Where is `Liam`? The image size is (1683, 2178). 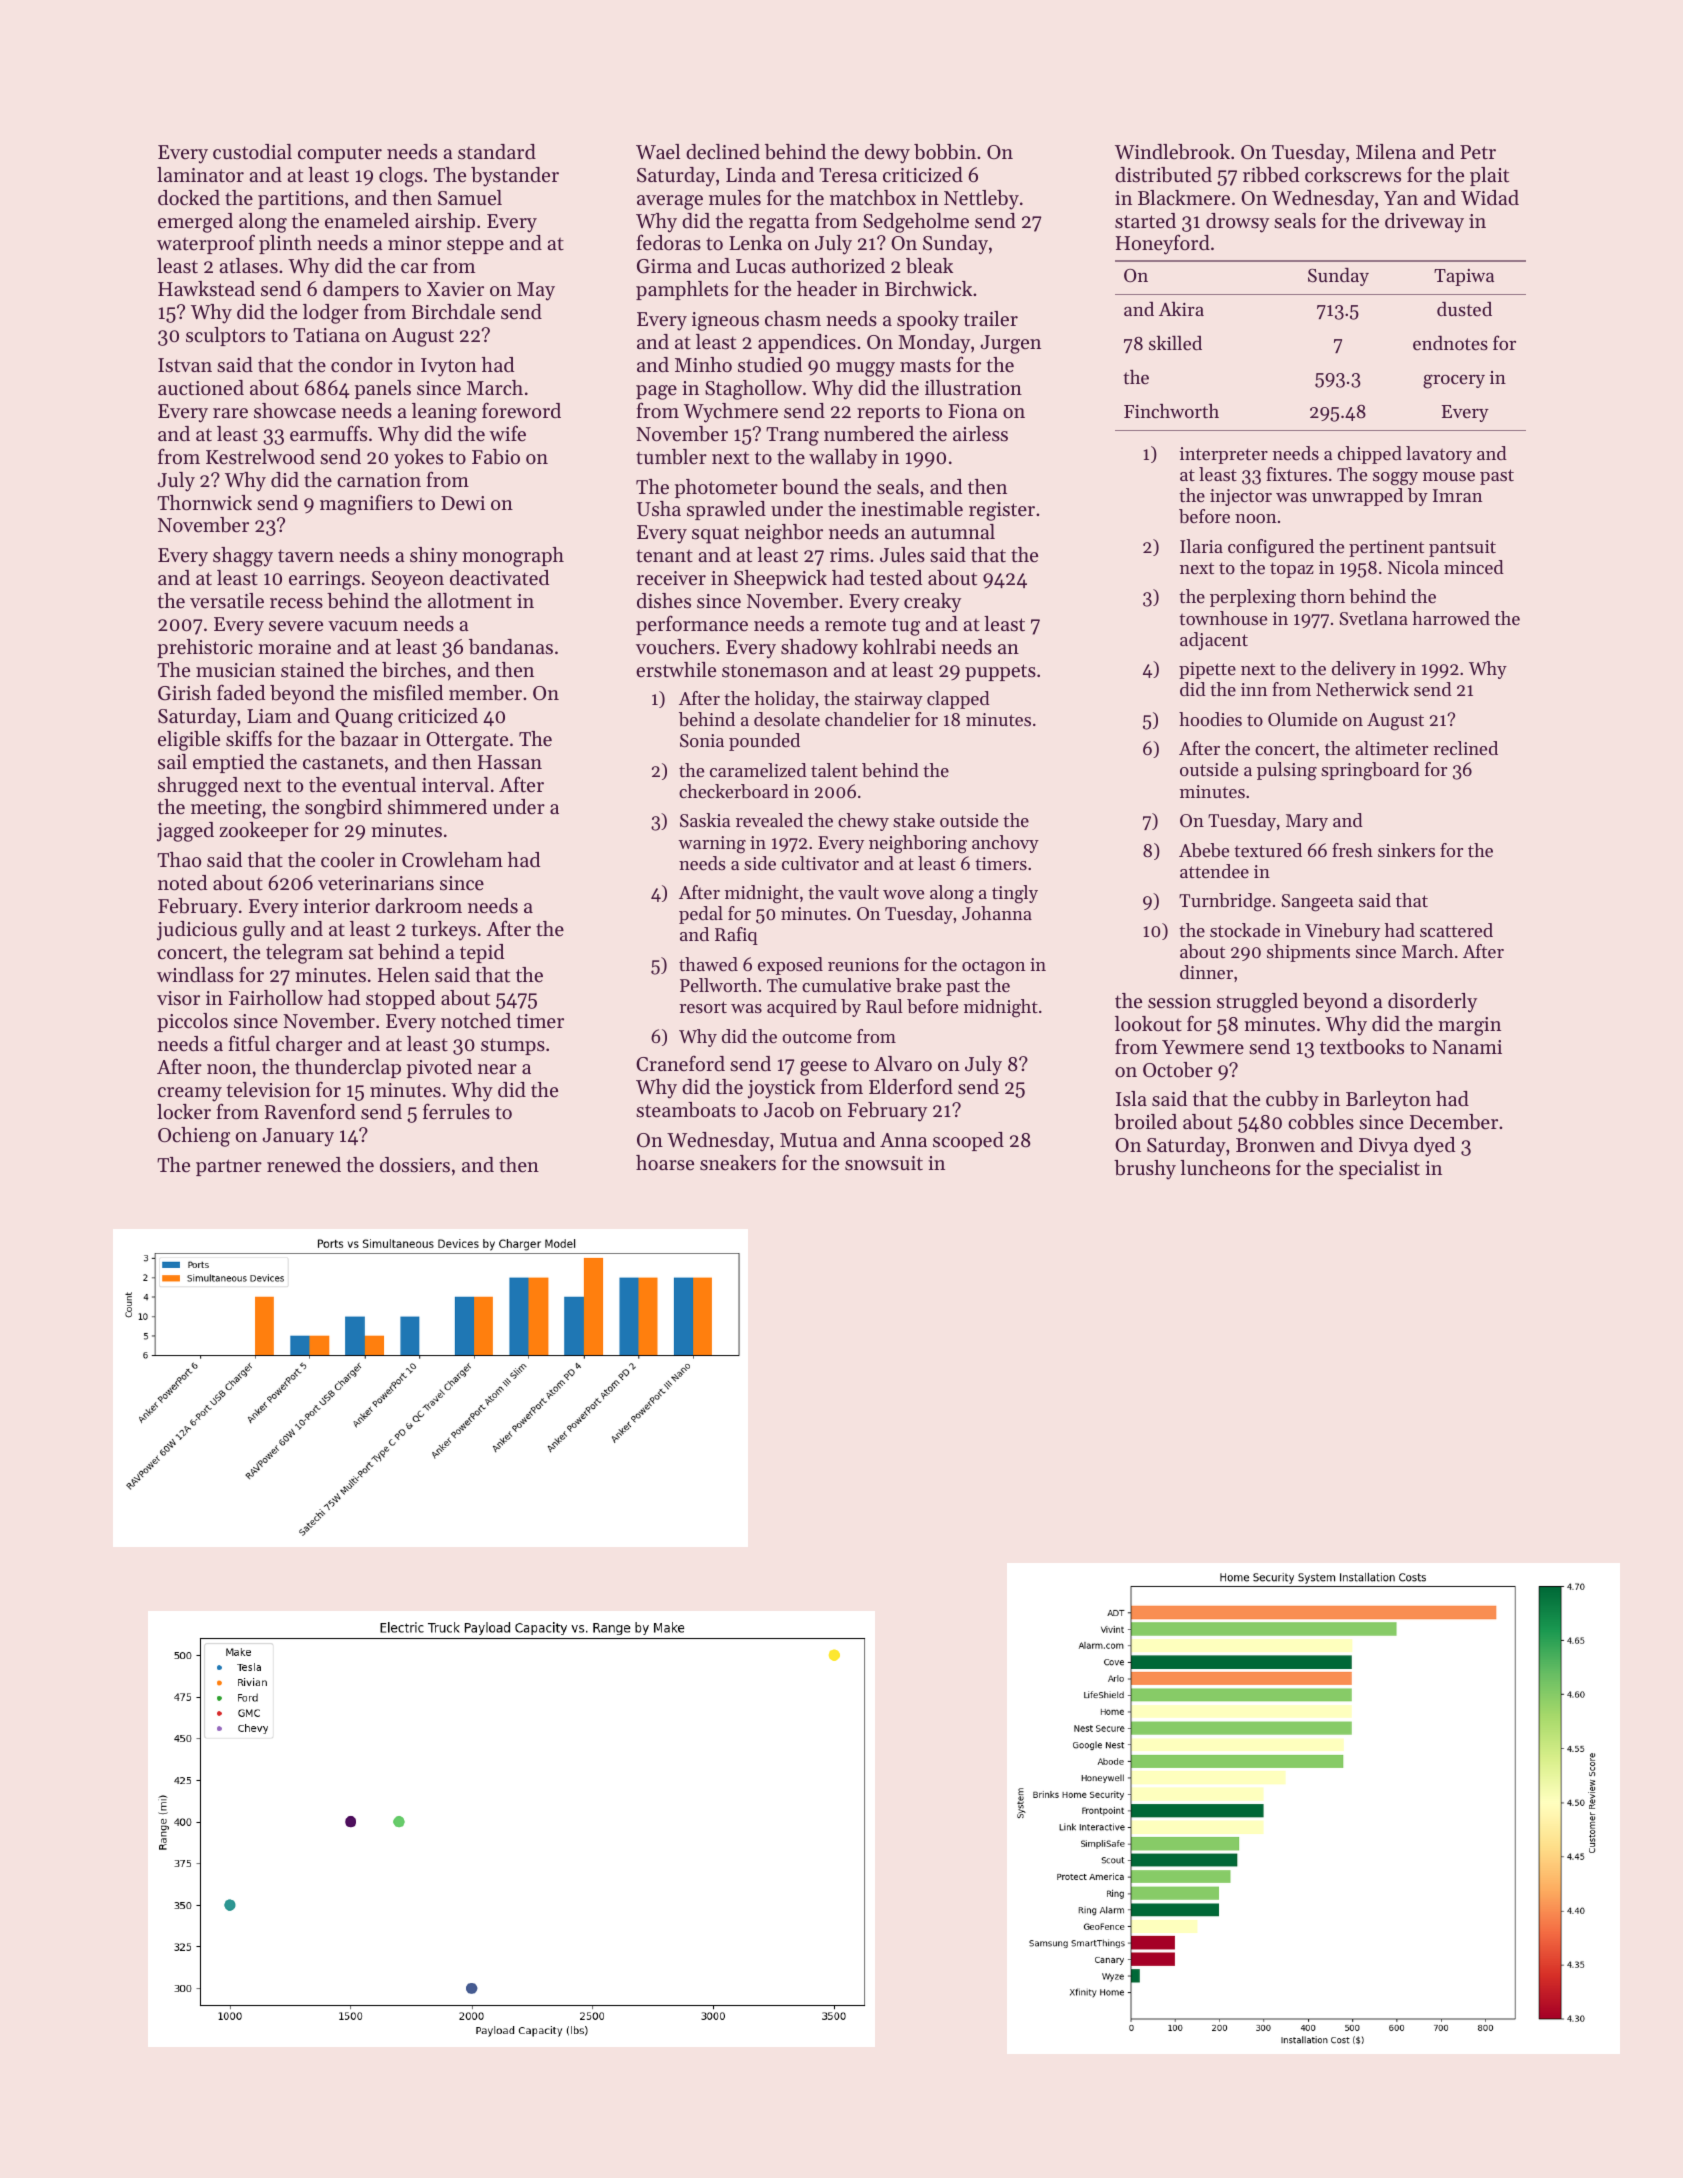
Liam is located at coordinates (269, 716).
